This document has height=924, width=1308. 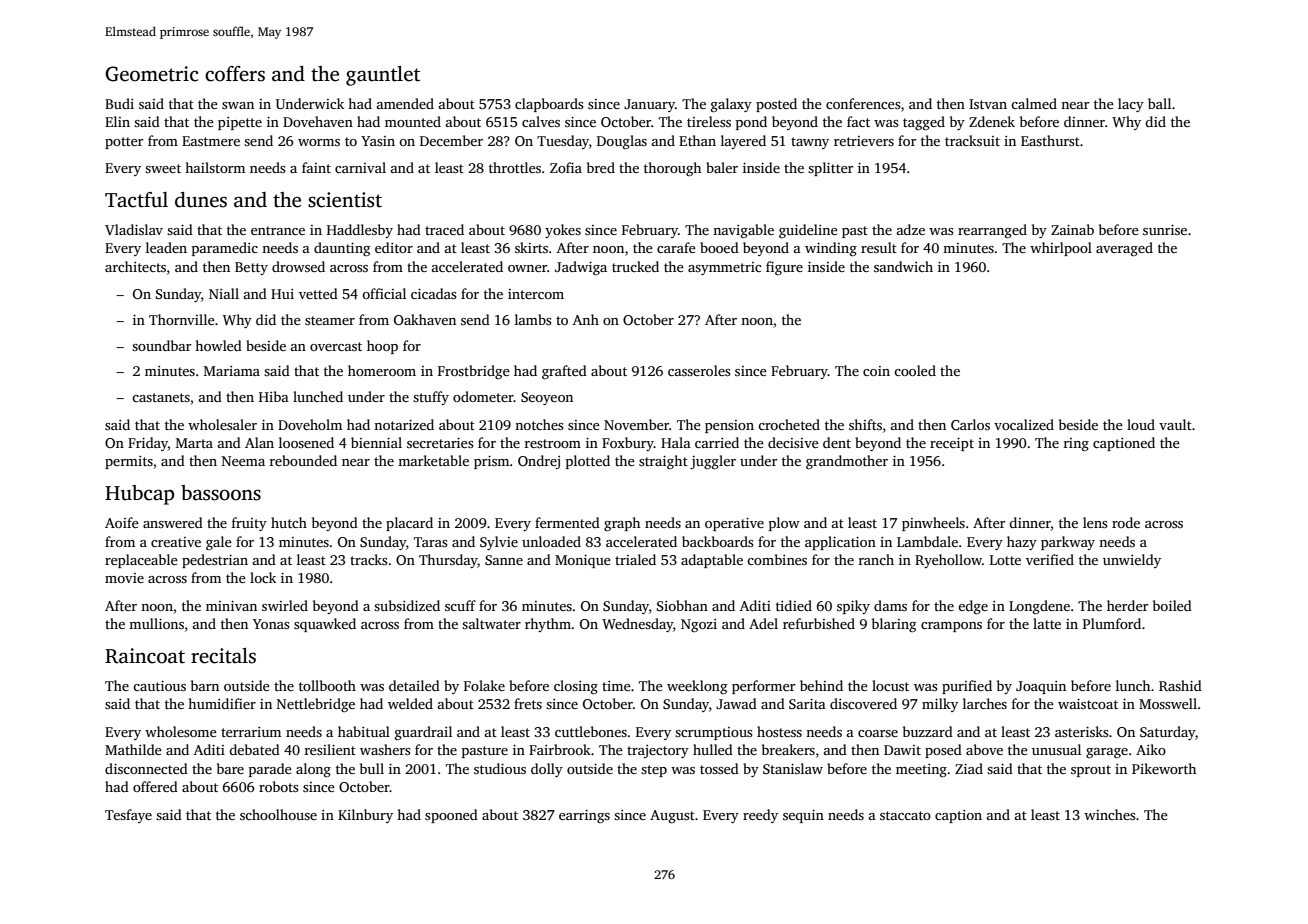 I want to click on conferences, so click(x=863, y=103).
